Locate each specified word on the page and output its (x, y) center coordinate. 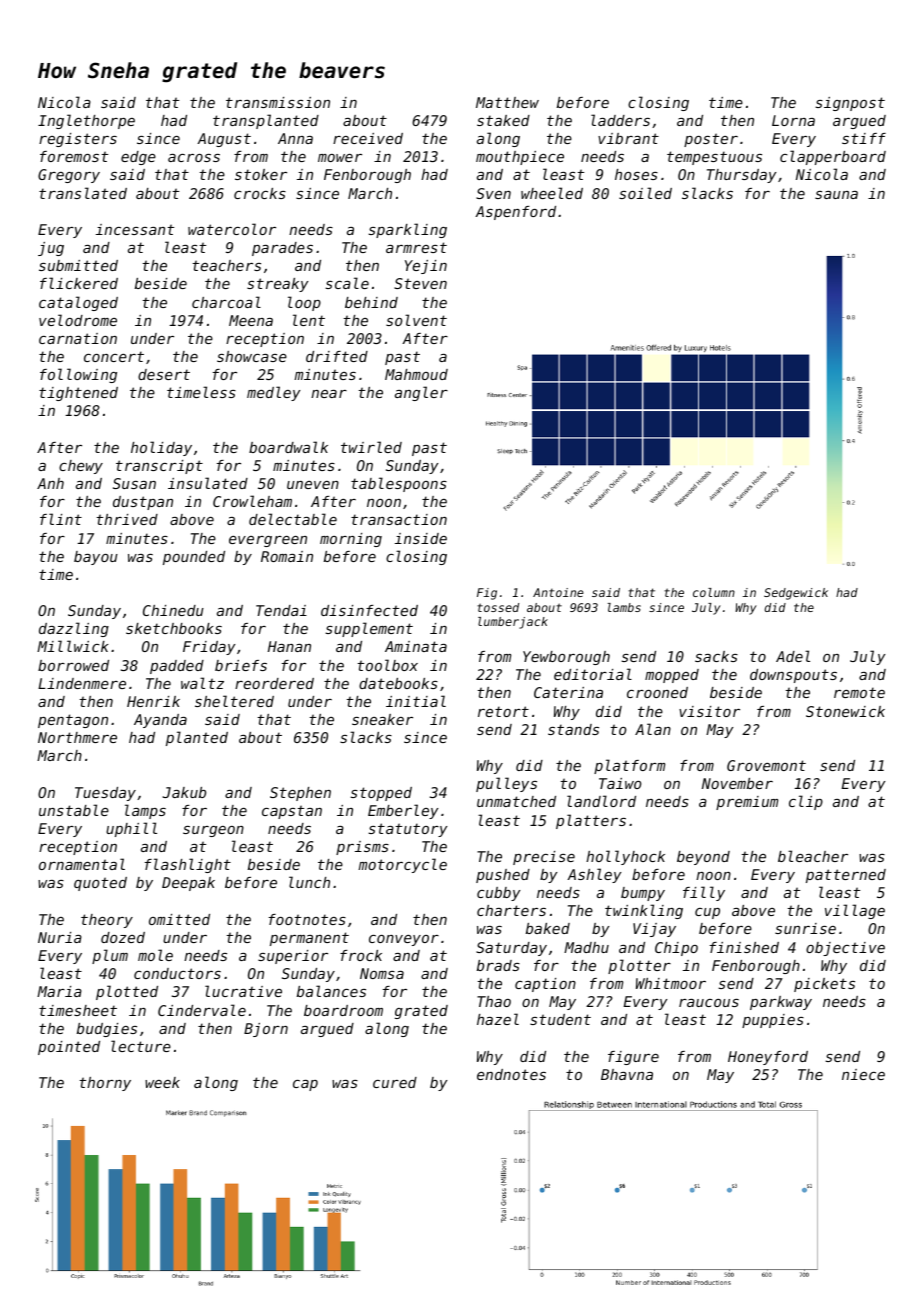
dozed (123, 937)
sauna (836, 195)
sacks (716, 656)
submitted (78, 265)
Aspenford (515, 213)
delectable (293, 519)
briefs (241, 665)
